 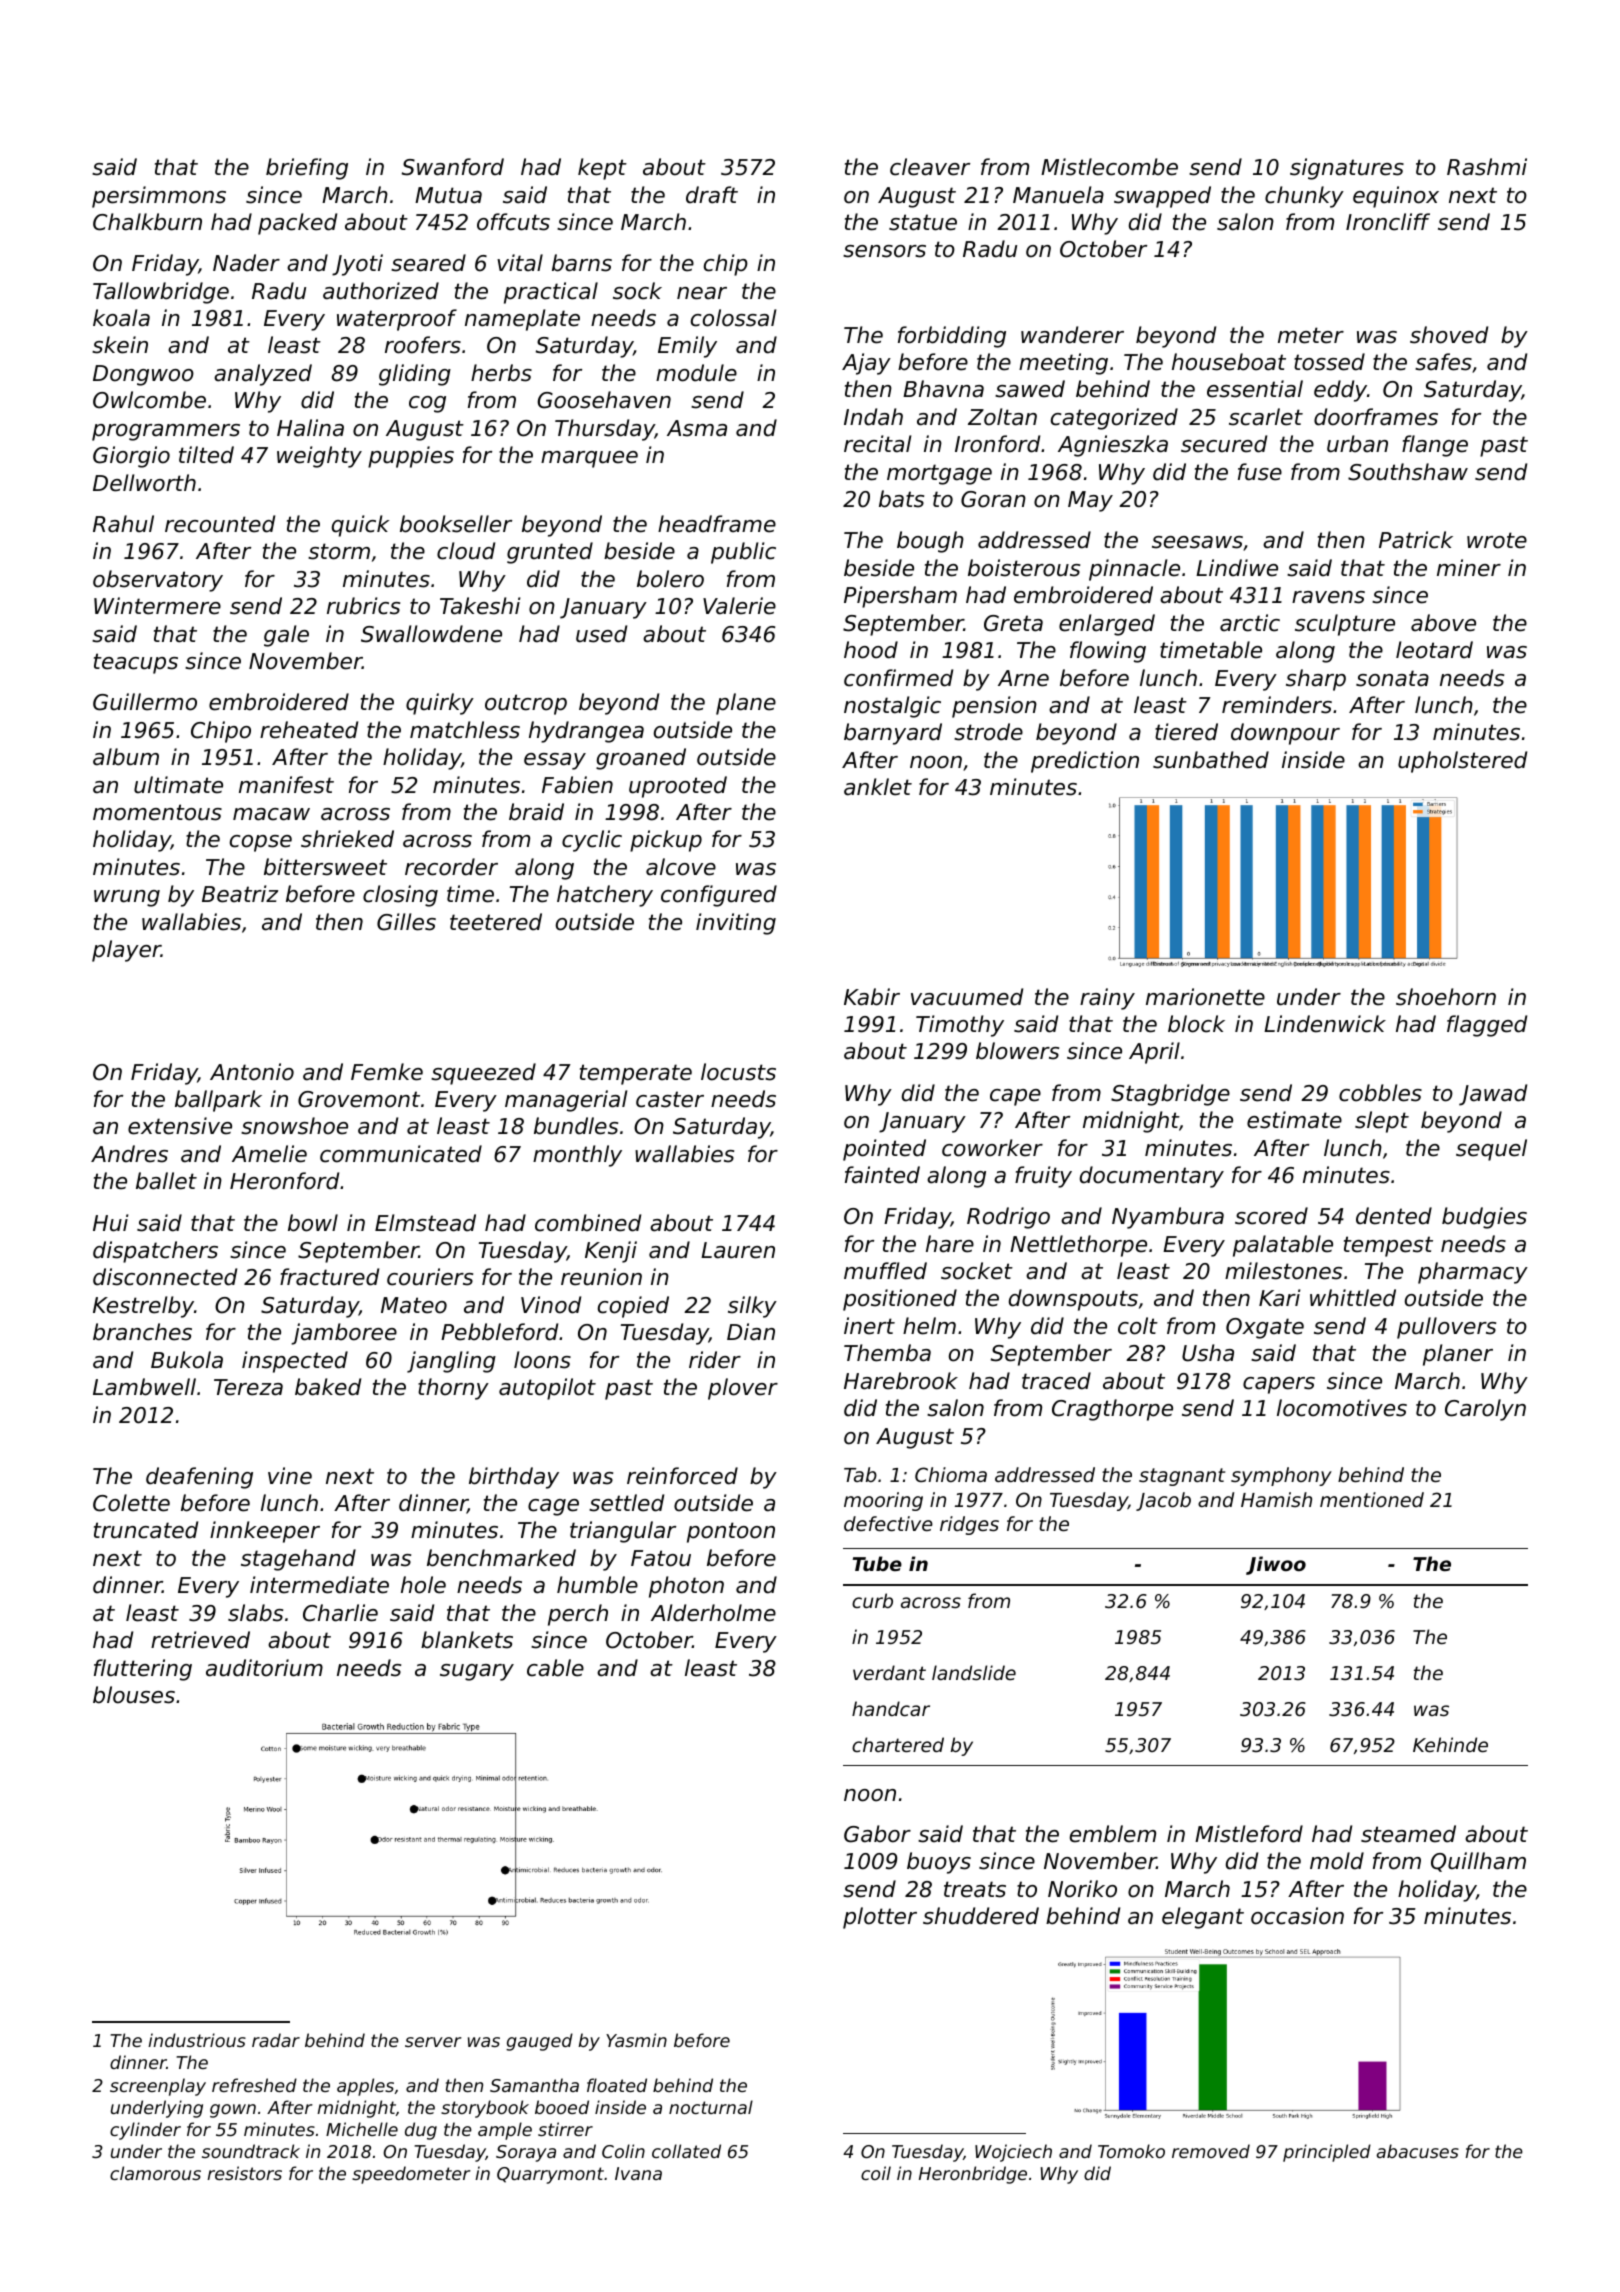 I want to click on pension, so click(x=994, y=707).
